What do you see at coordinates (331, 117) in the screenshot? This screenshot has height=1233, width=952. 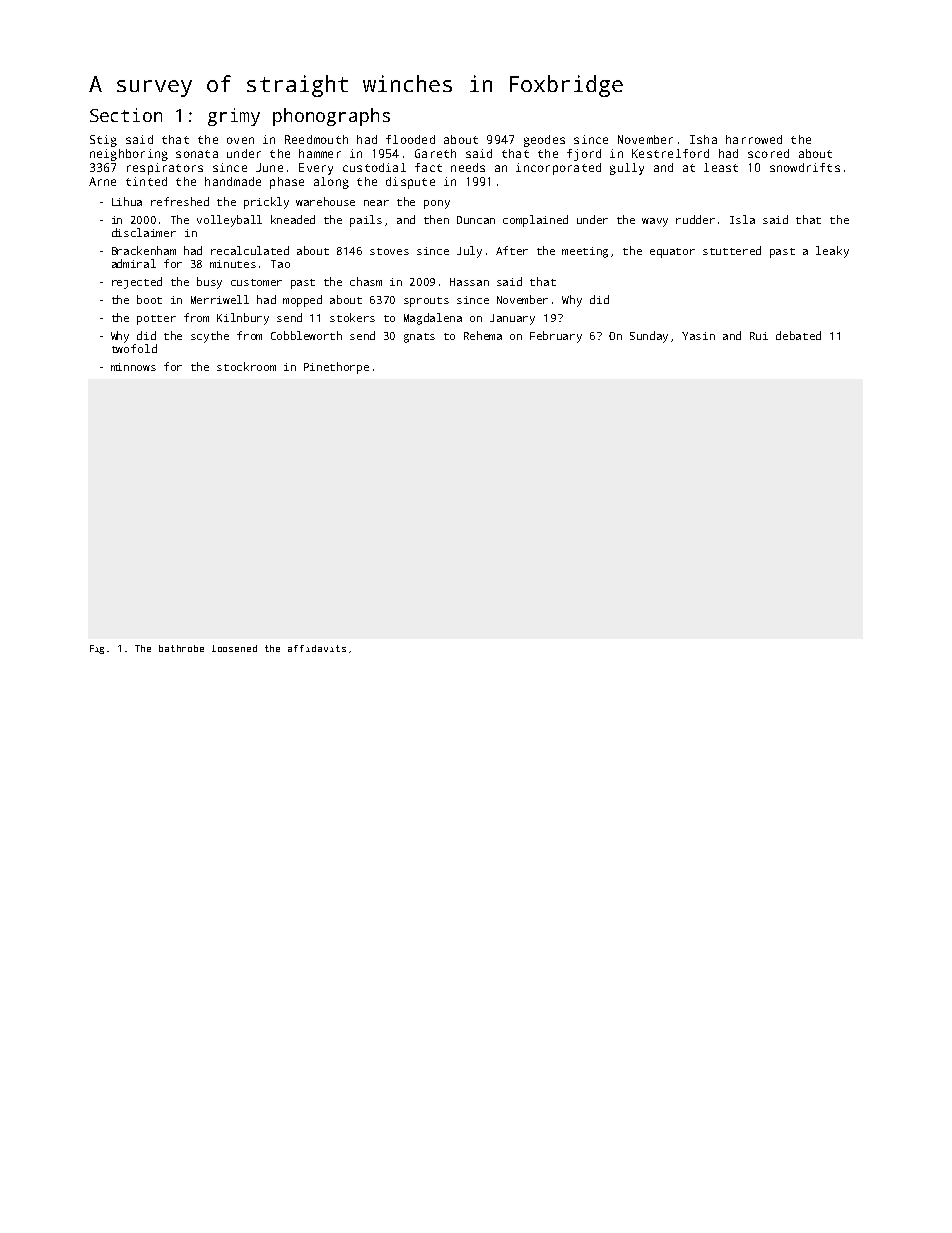 I see `phonographs` at bounding box center [331, 117].
